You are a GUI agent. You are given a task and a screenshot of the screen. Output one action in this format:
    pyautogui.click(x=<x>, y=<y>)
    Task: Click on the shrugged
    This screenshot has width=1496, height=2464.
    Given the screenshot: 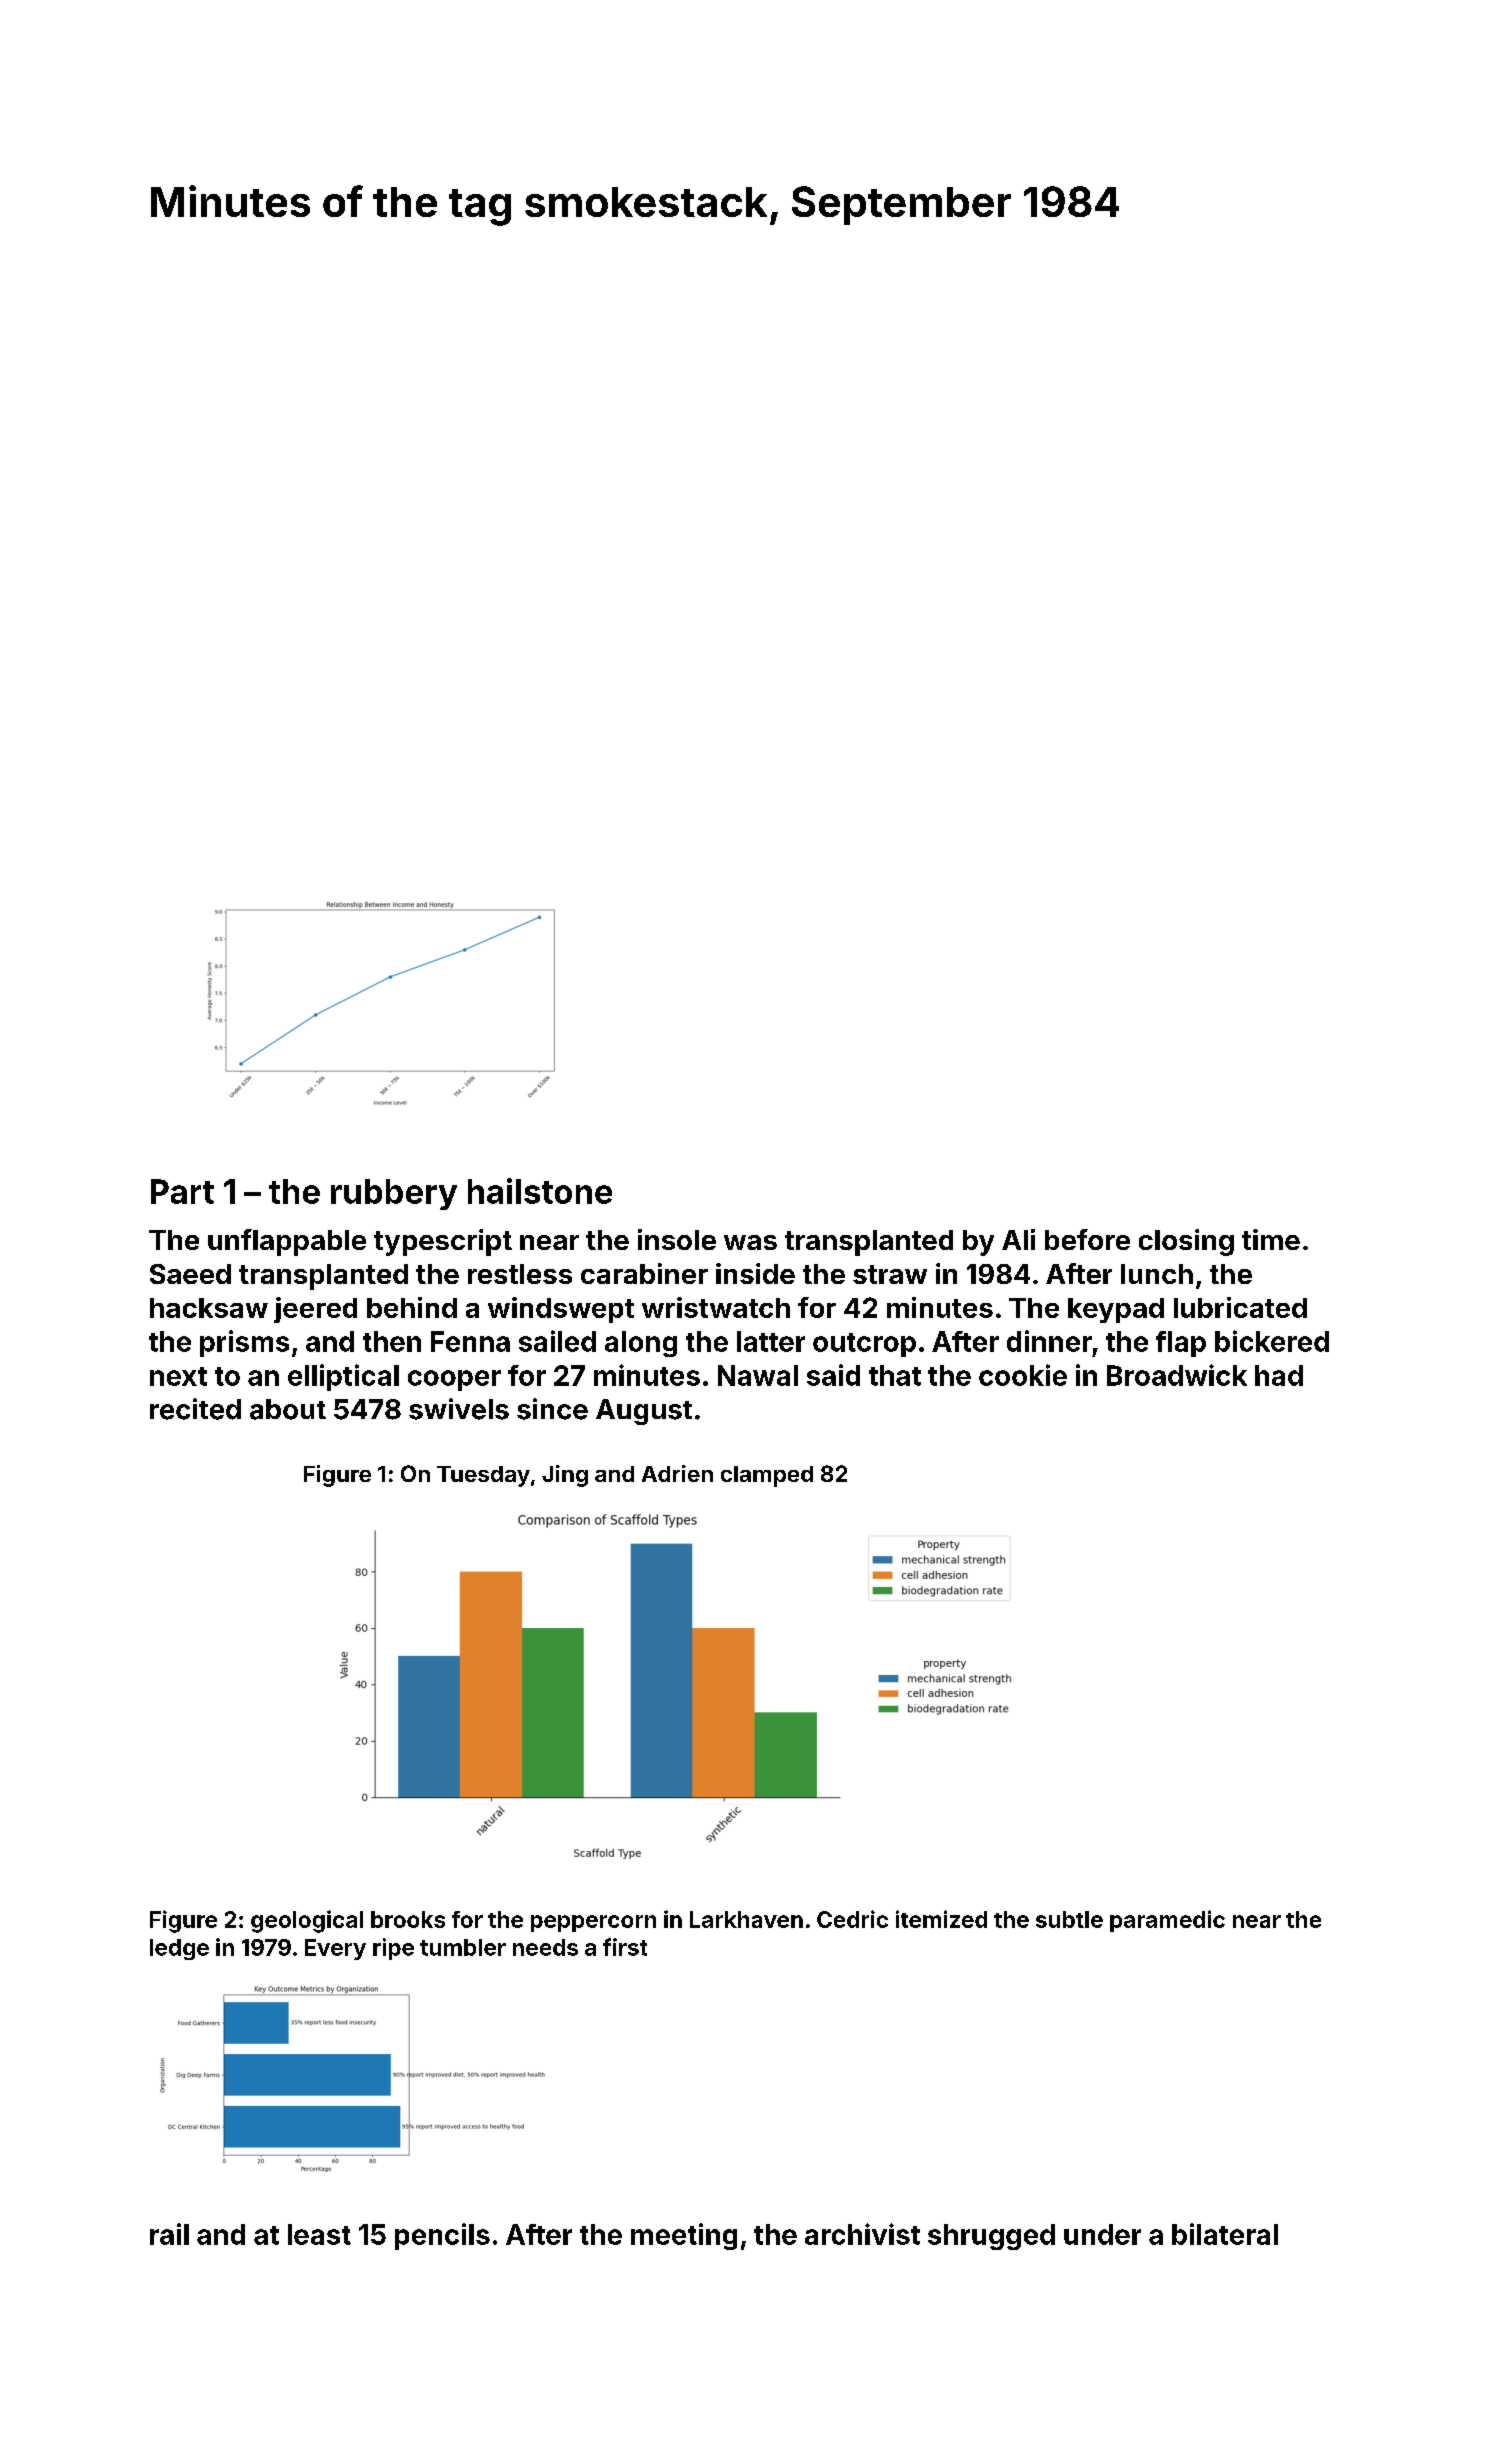 What is the action you would take?
    pyautogui.click(x=991, y=2237)
